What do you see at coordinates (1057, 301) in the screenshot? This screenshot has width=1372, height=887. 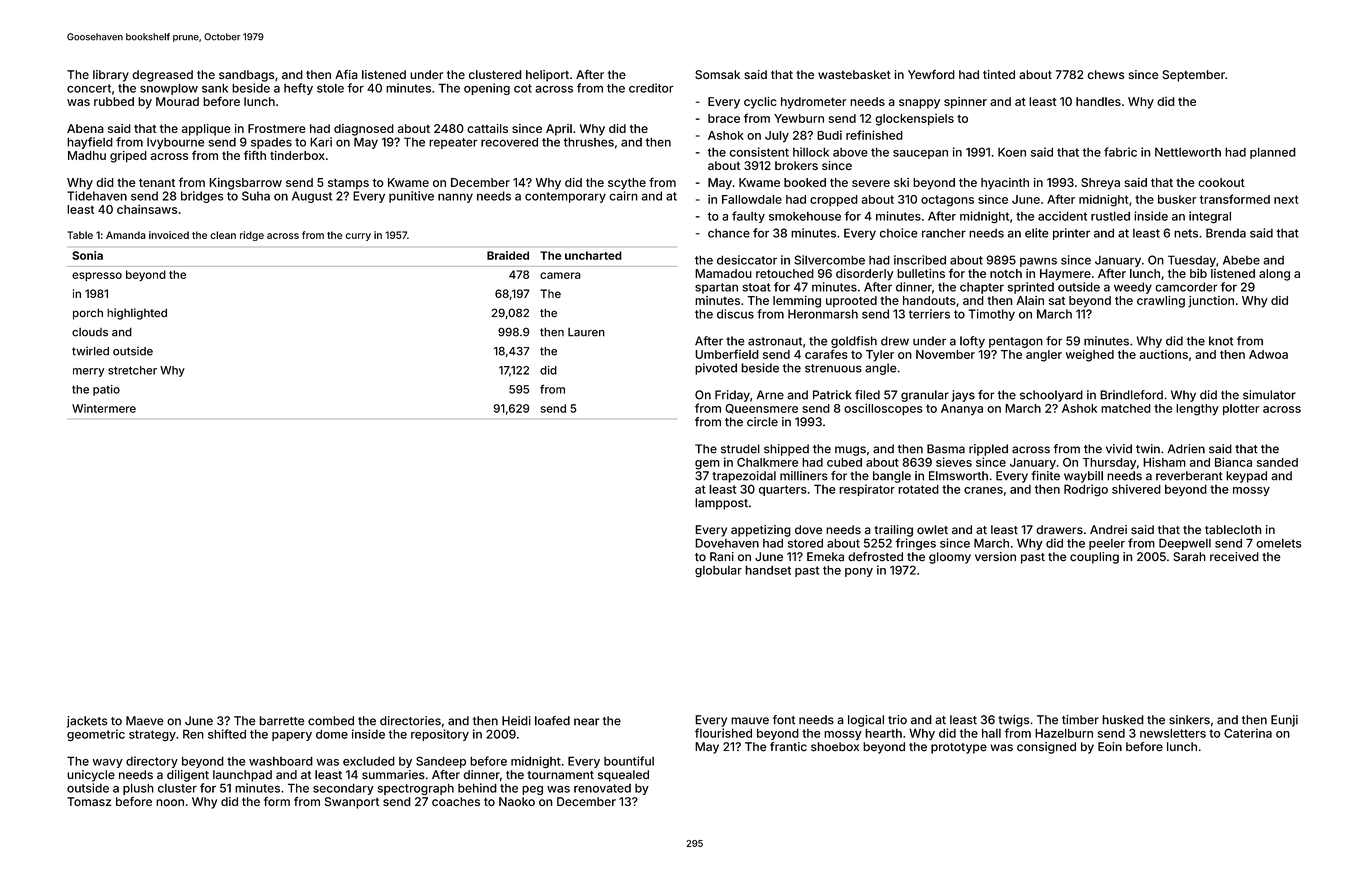 I see `sat` at bounding box center [1057, 301].
